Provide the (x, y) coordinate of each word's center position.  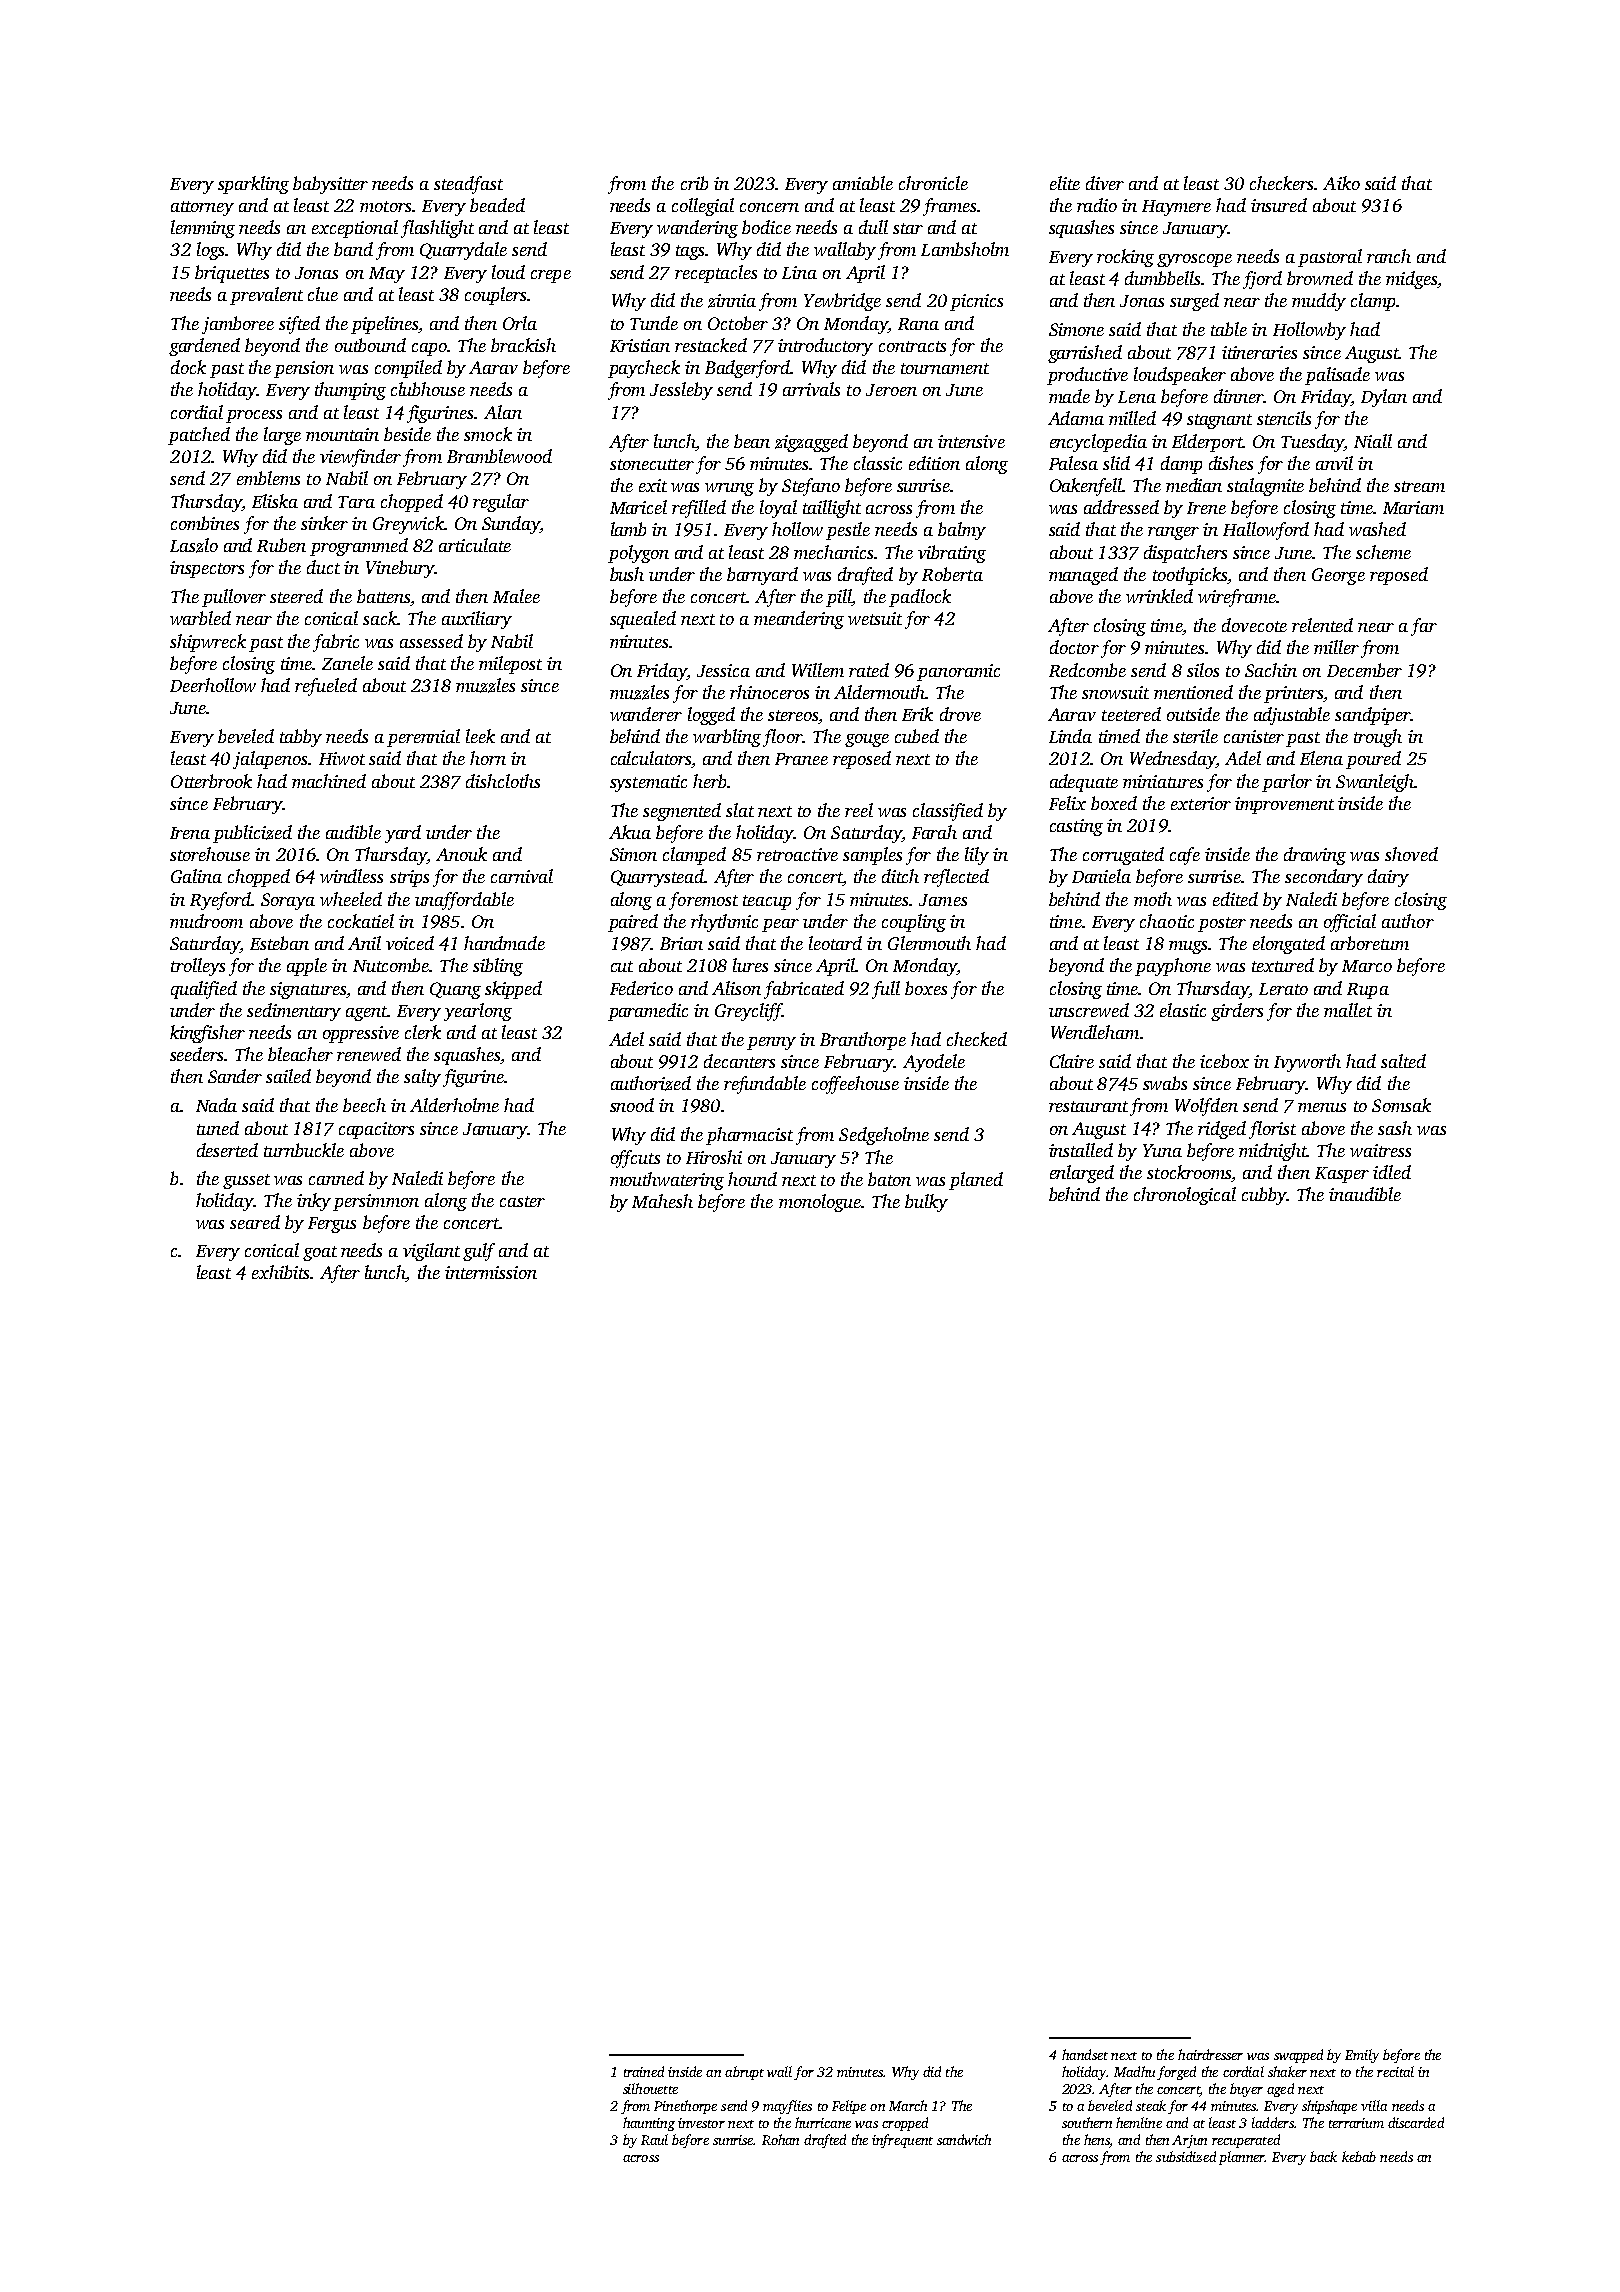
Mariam (1413, 507)
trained (644, 2071)
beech (364, 1105)
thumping (350, 391)
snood (632, 1105)
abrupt (744, 2073)
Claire (1072, 1061)
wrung (729, 489)
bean (752, 441)
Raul (654, 2139)
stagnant (1219, 421)
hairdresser (1210, 2054)
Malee (516, 596)
